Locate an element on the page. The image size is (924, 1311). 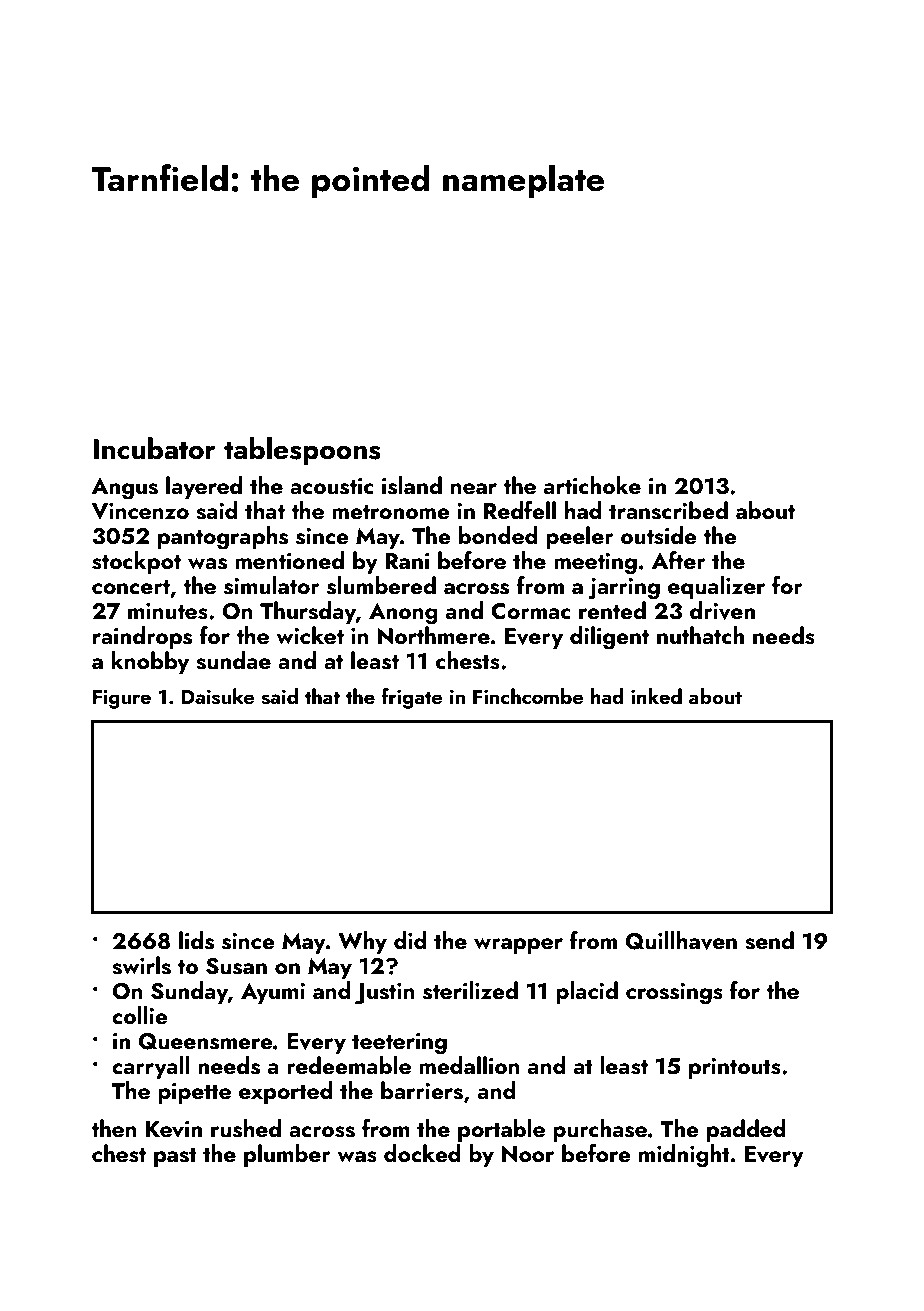
artichoke is located at coordinates (592, 485).
